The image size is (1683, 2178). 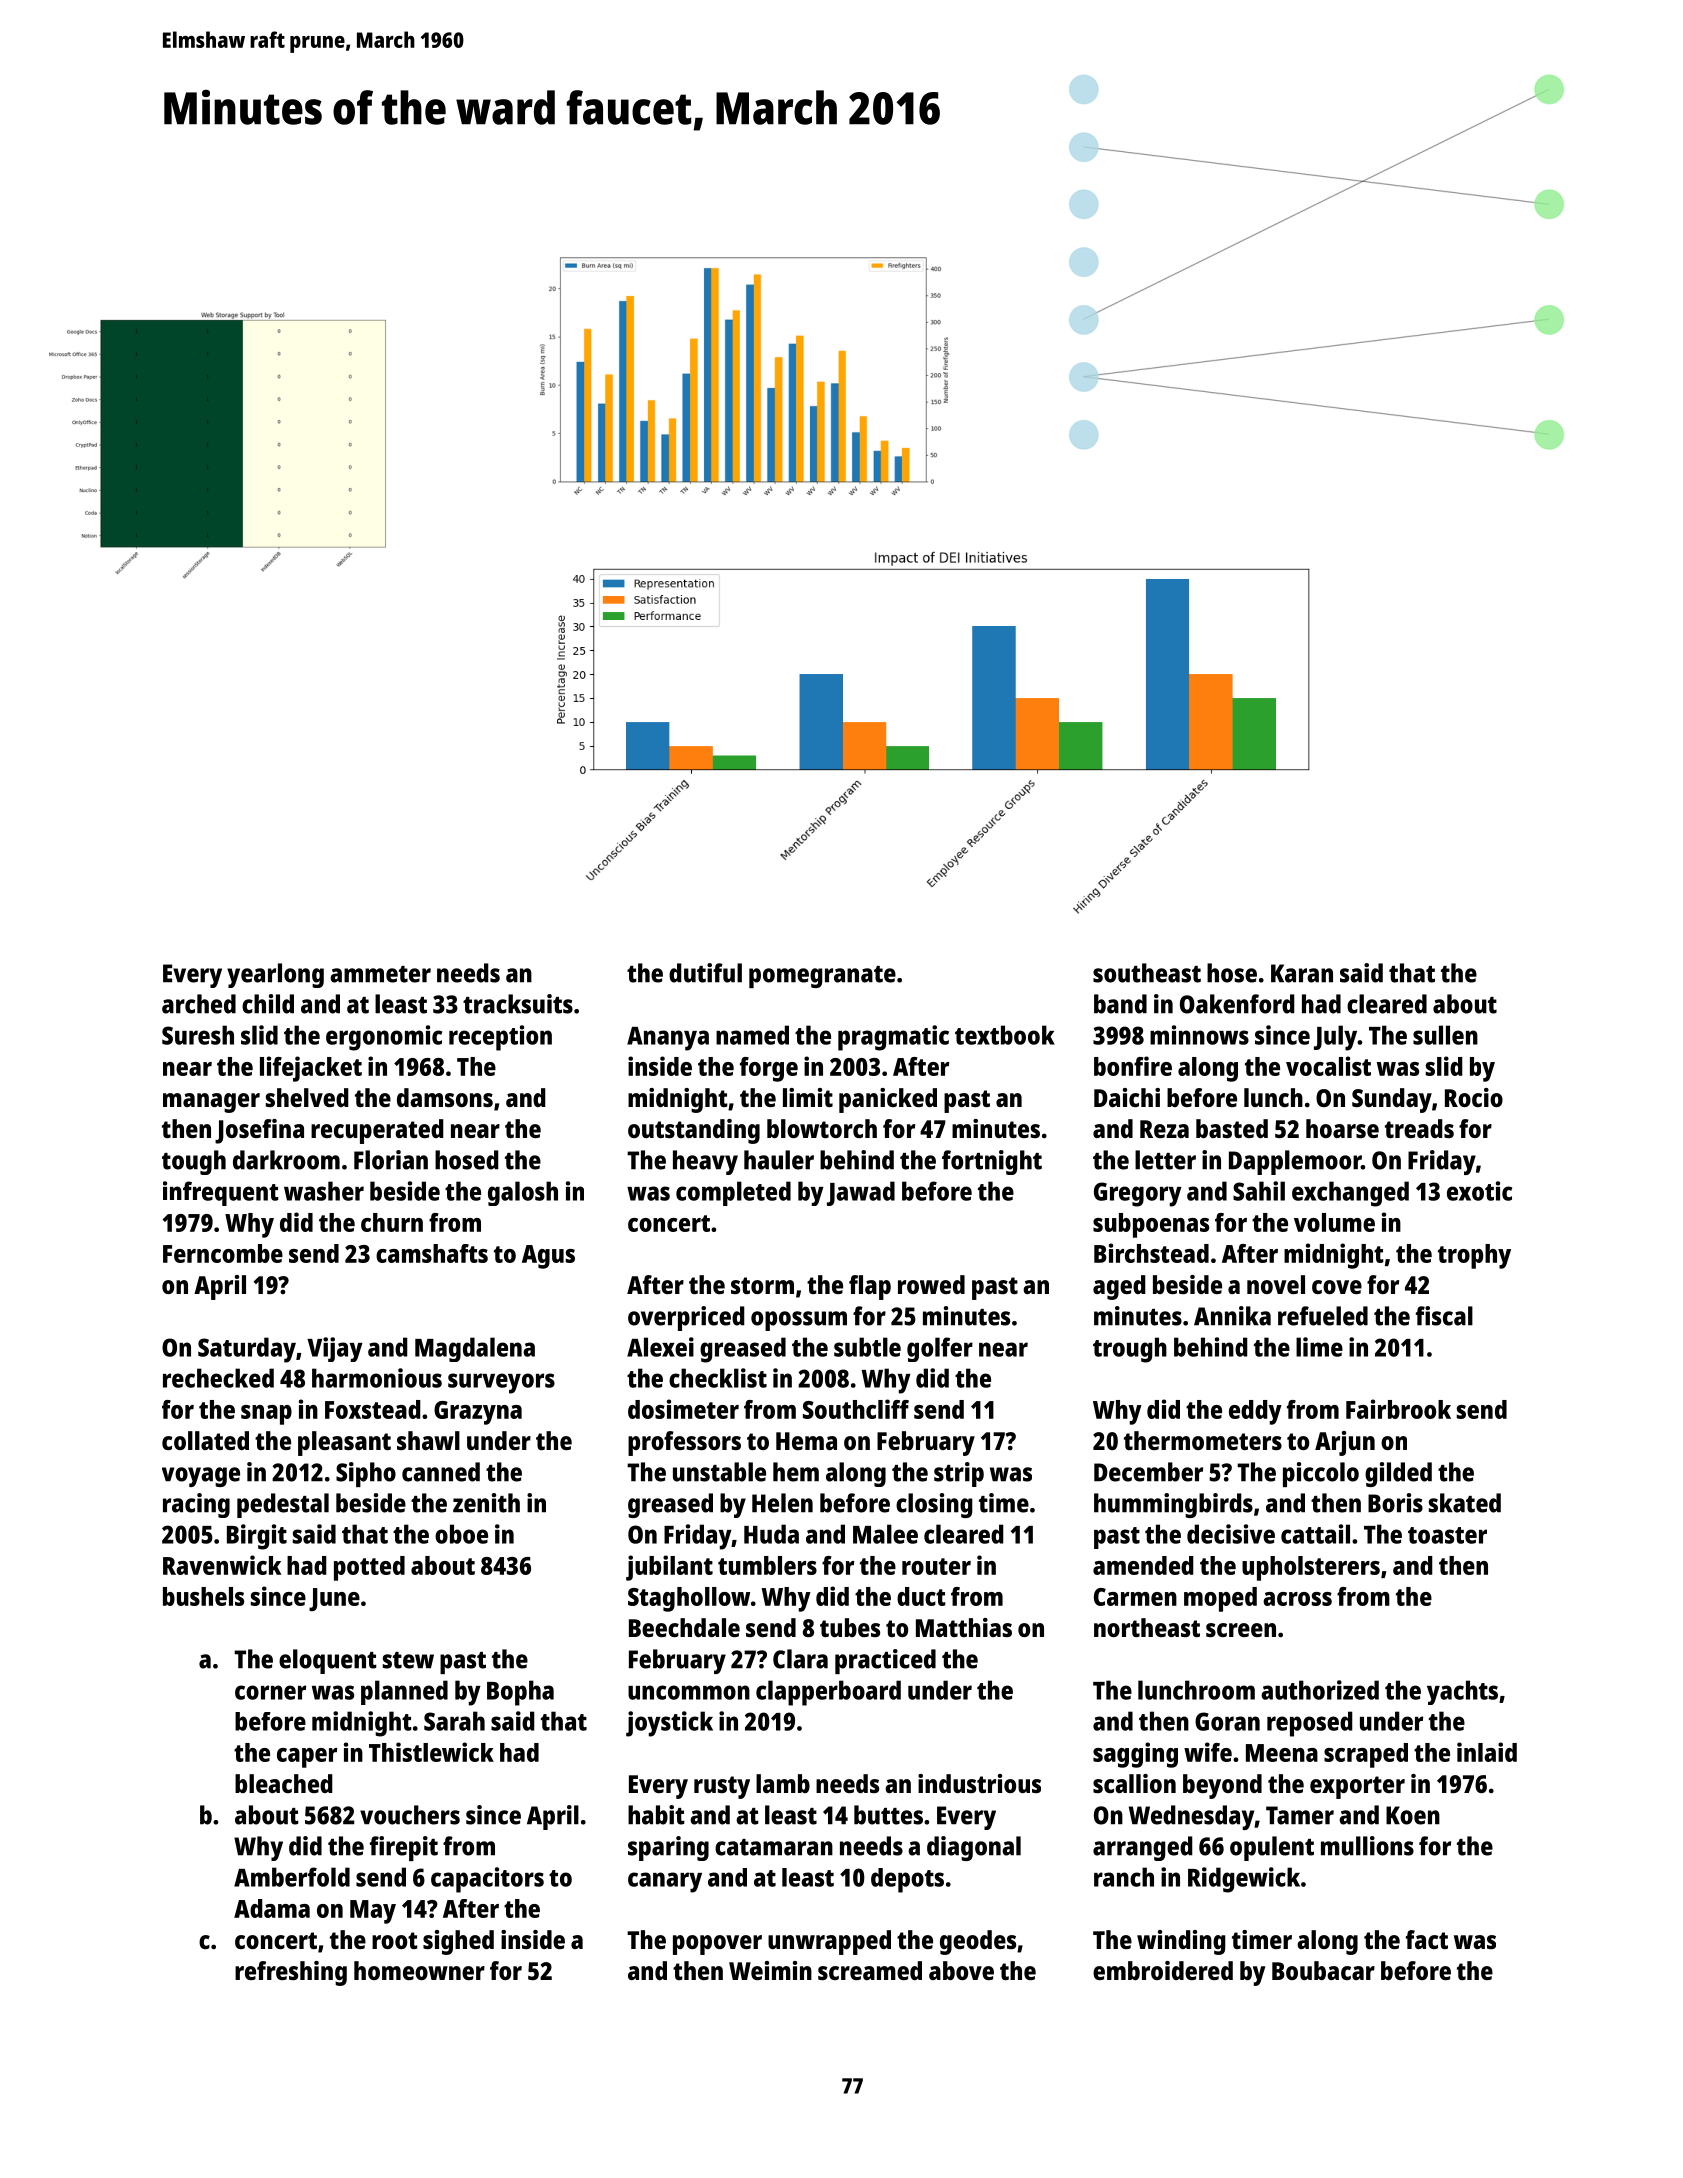 I want to click on planned, so click(x=404, y=1692).
